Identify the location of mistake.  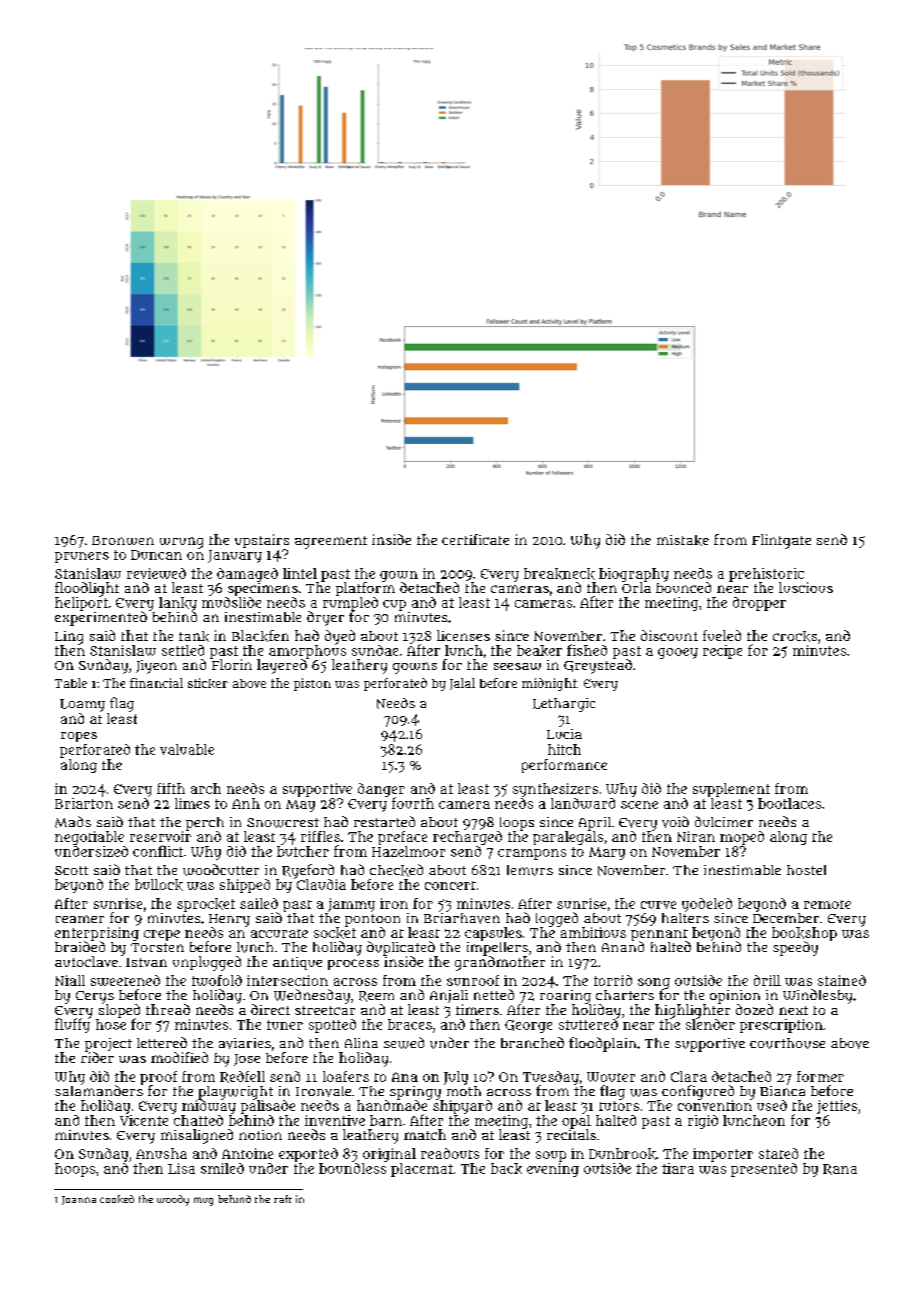
(683, 540).
